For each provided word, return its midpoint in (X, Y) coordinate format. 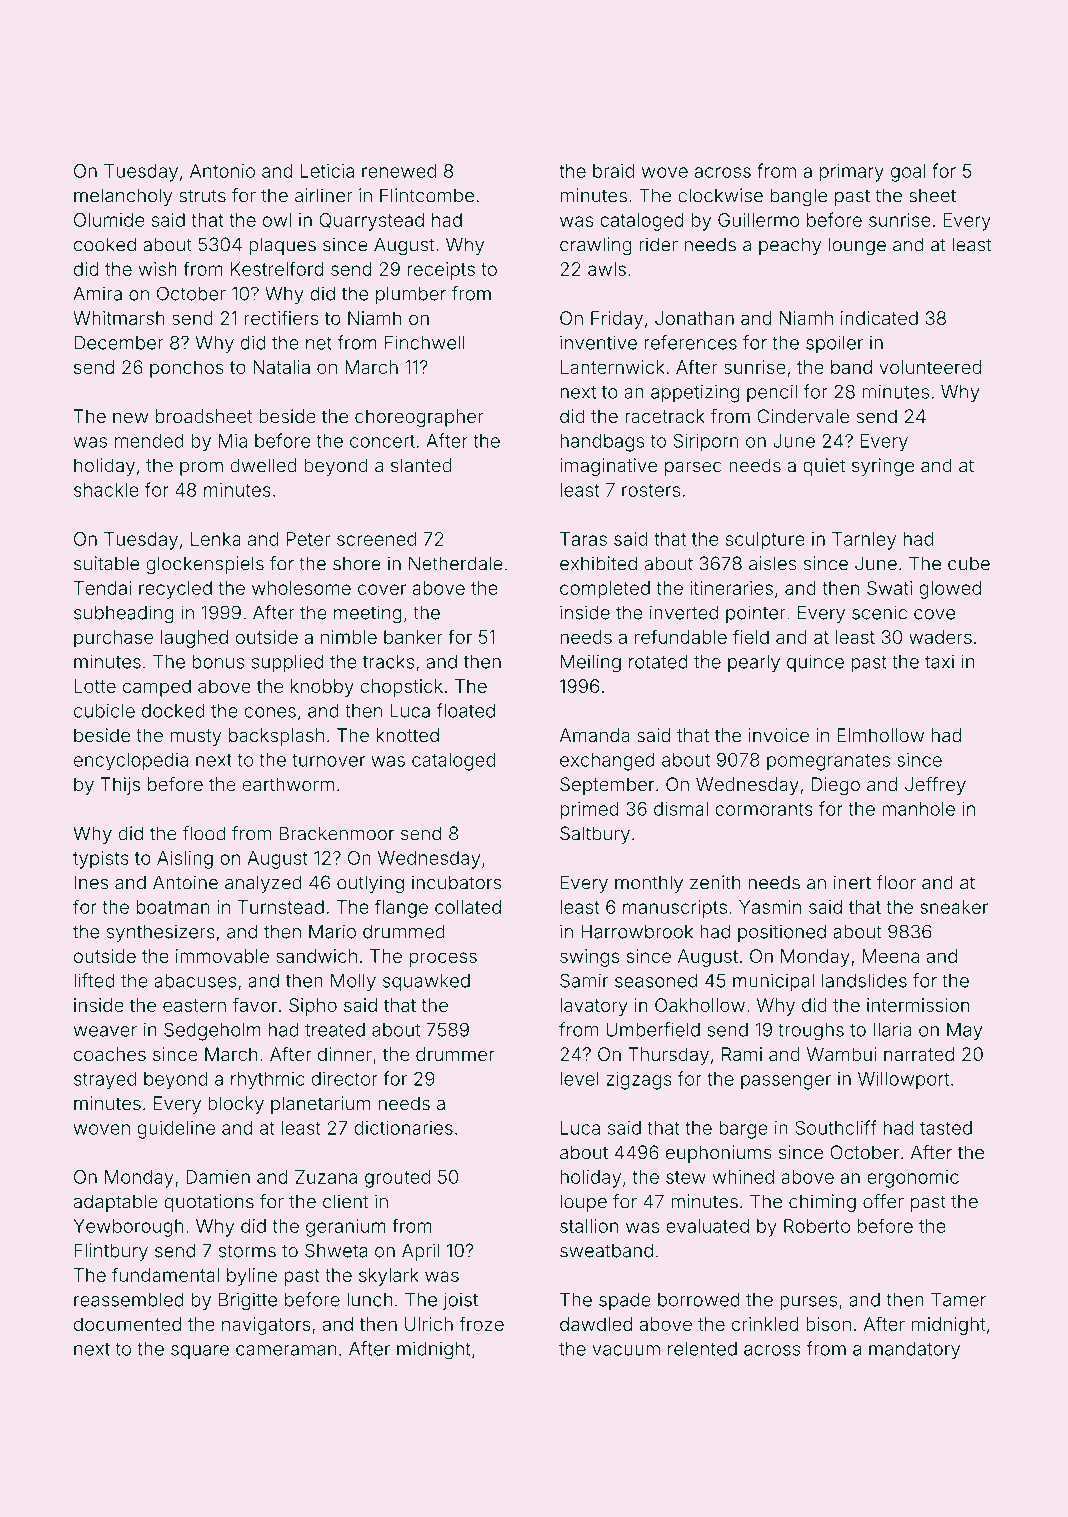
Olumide (109, 220)
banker (413, 637)
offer (883, 1201)
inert (852, 882)
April (421, 1252)
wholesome (301, 588)
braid (613, 171)
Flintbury (111, 1252)
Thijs (120, 786)
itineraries (731, 588)
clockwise (720, 195)
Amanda (595, 735)
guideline (176, 1130)
